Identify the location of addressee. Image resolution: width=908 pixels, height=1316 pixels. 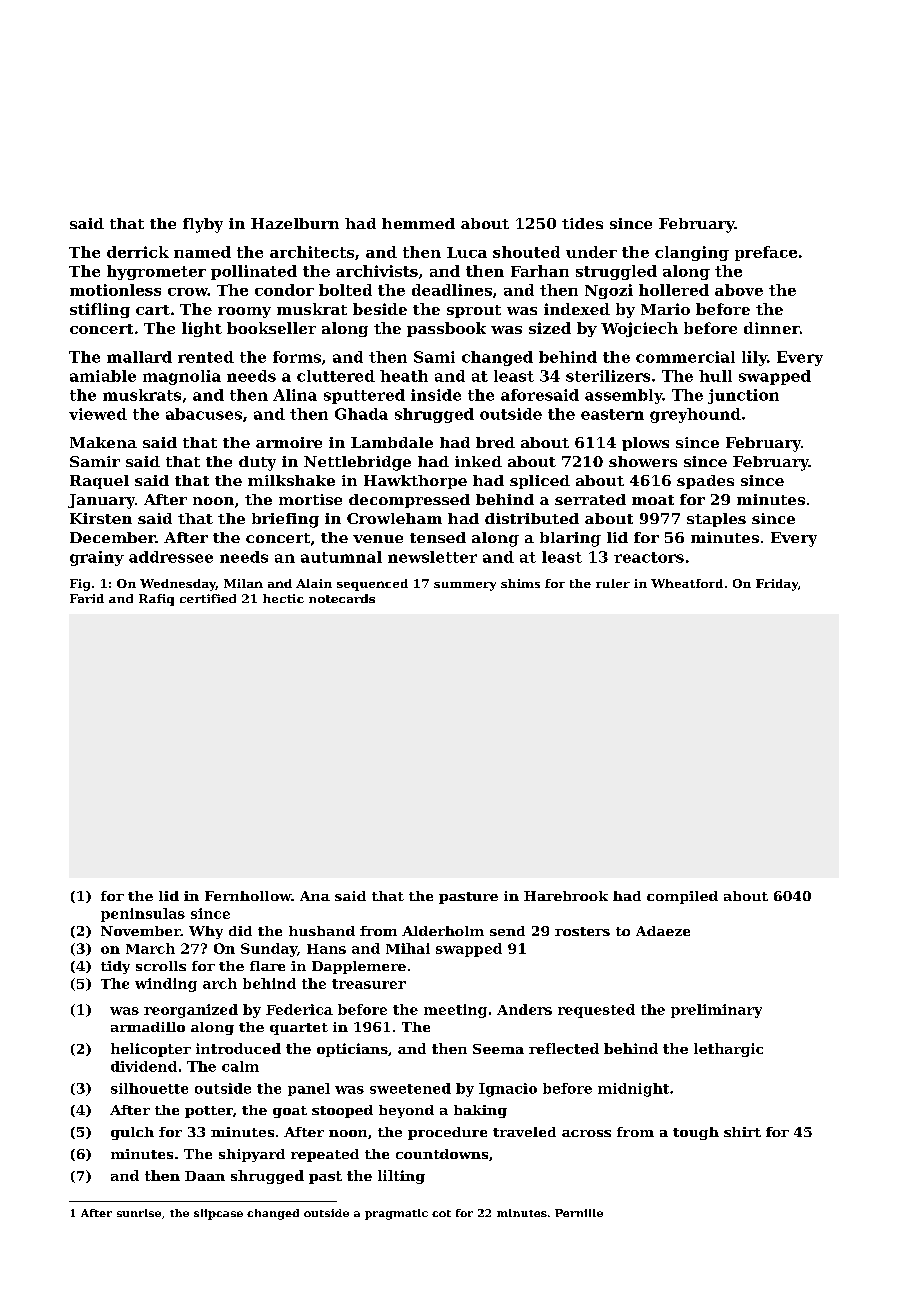
(171, 557).
